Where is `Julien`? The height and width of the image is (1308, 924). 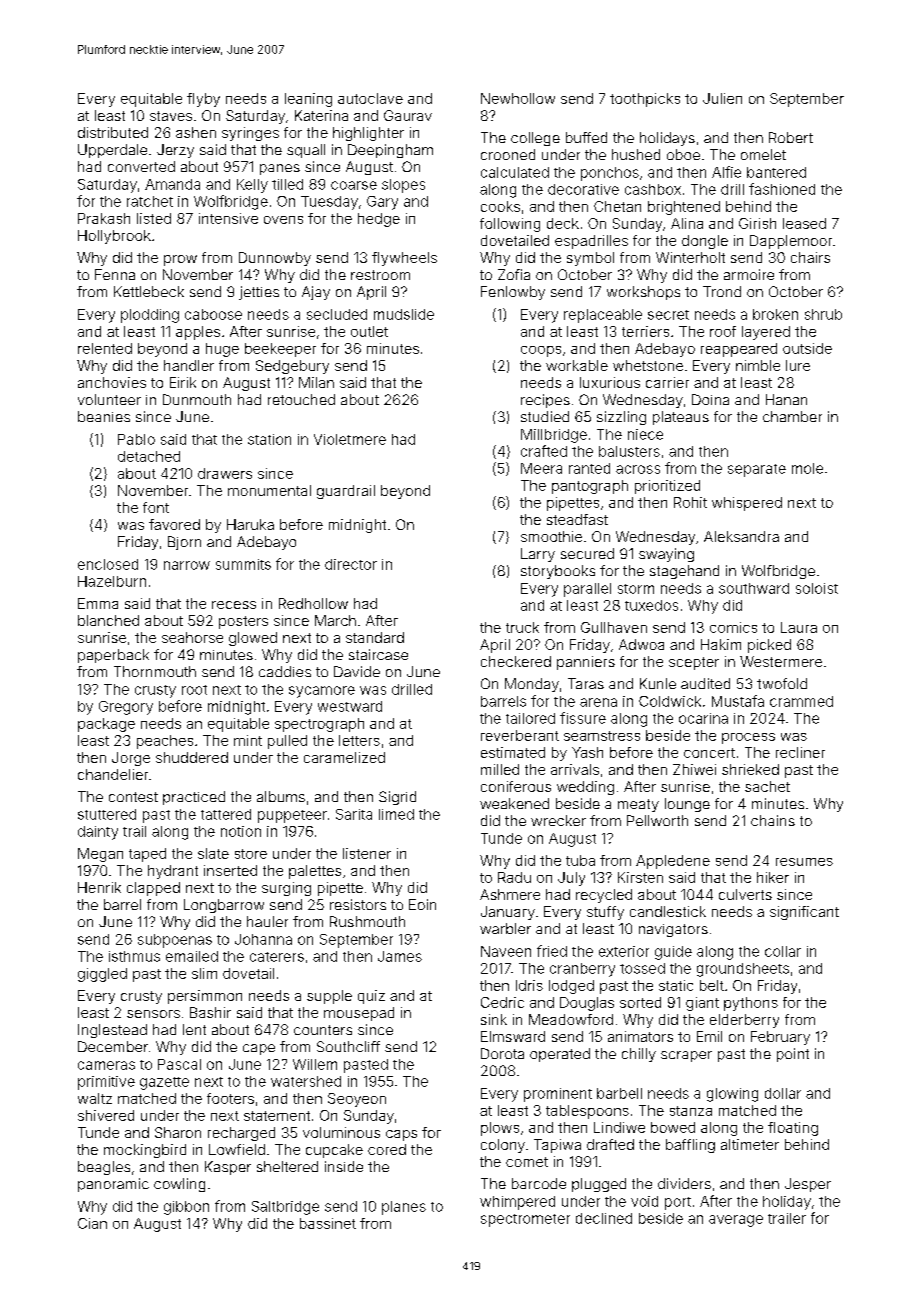
Julien is located at coordinates (722, 98).
